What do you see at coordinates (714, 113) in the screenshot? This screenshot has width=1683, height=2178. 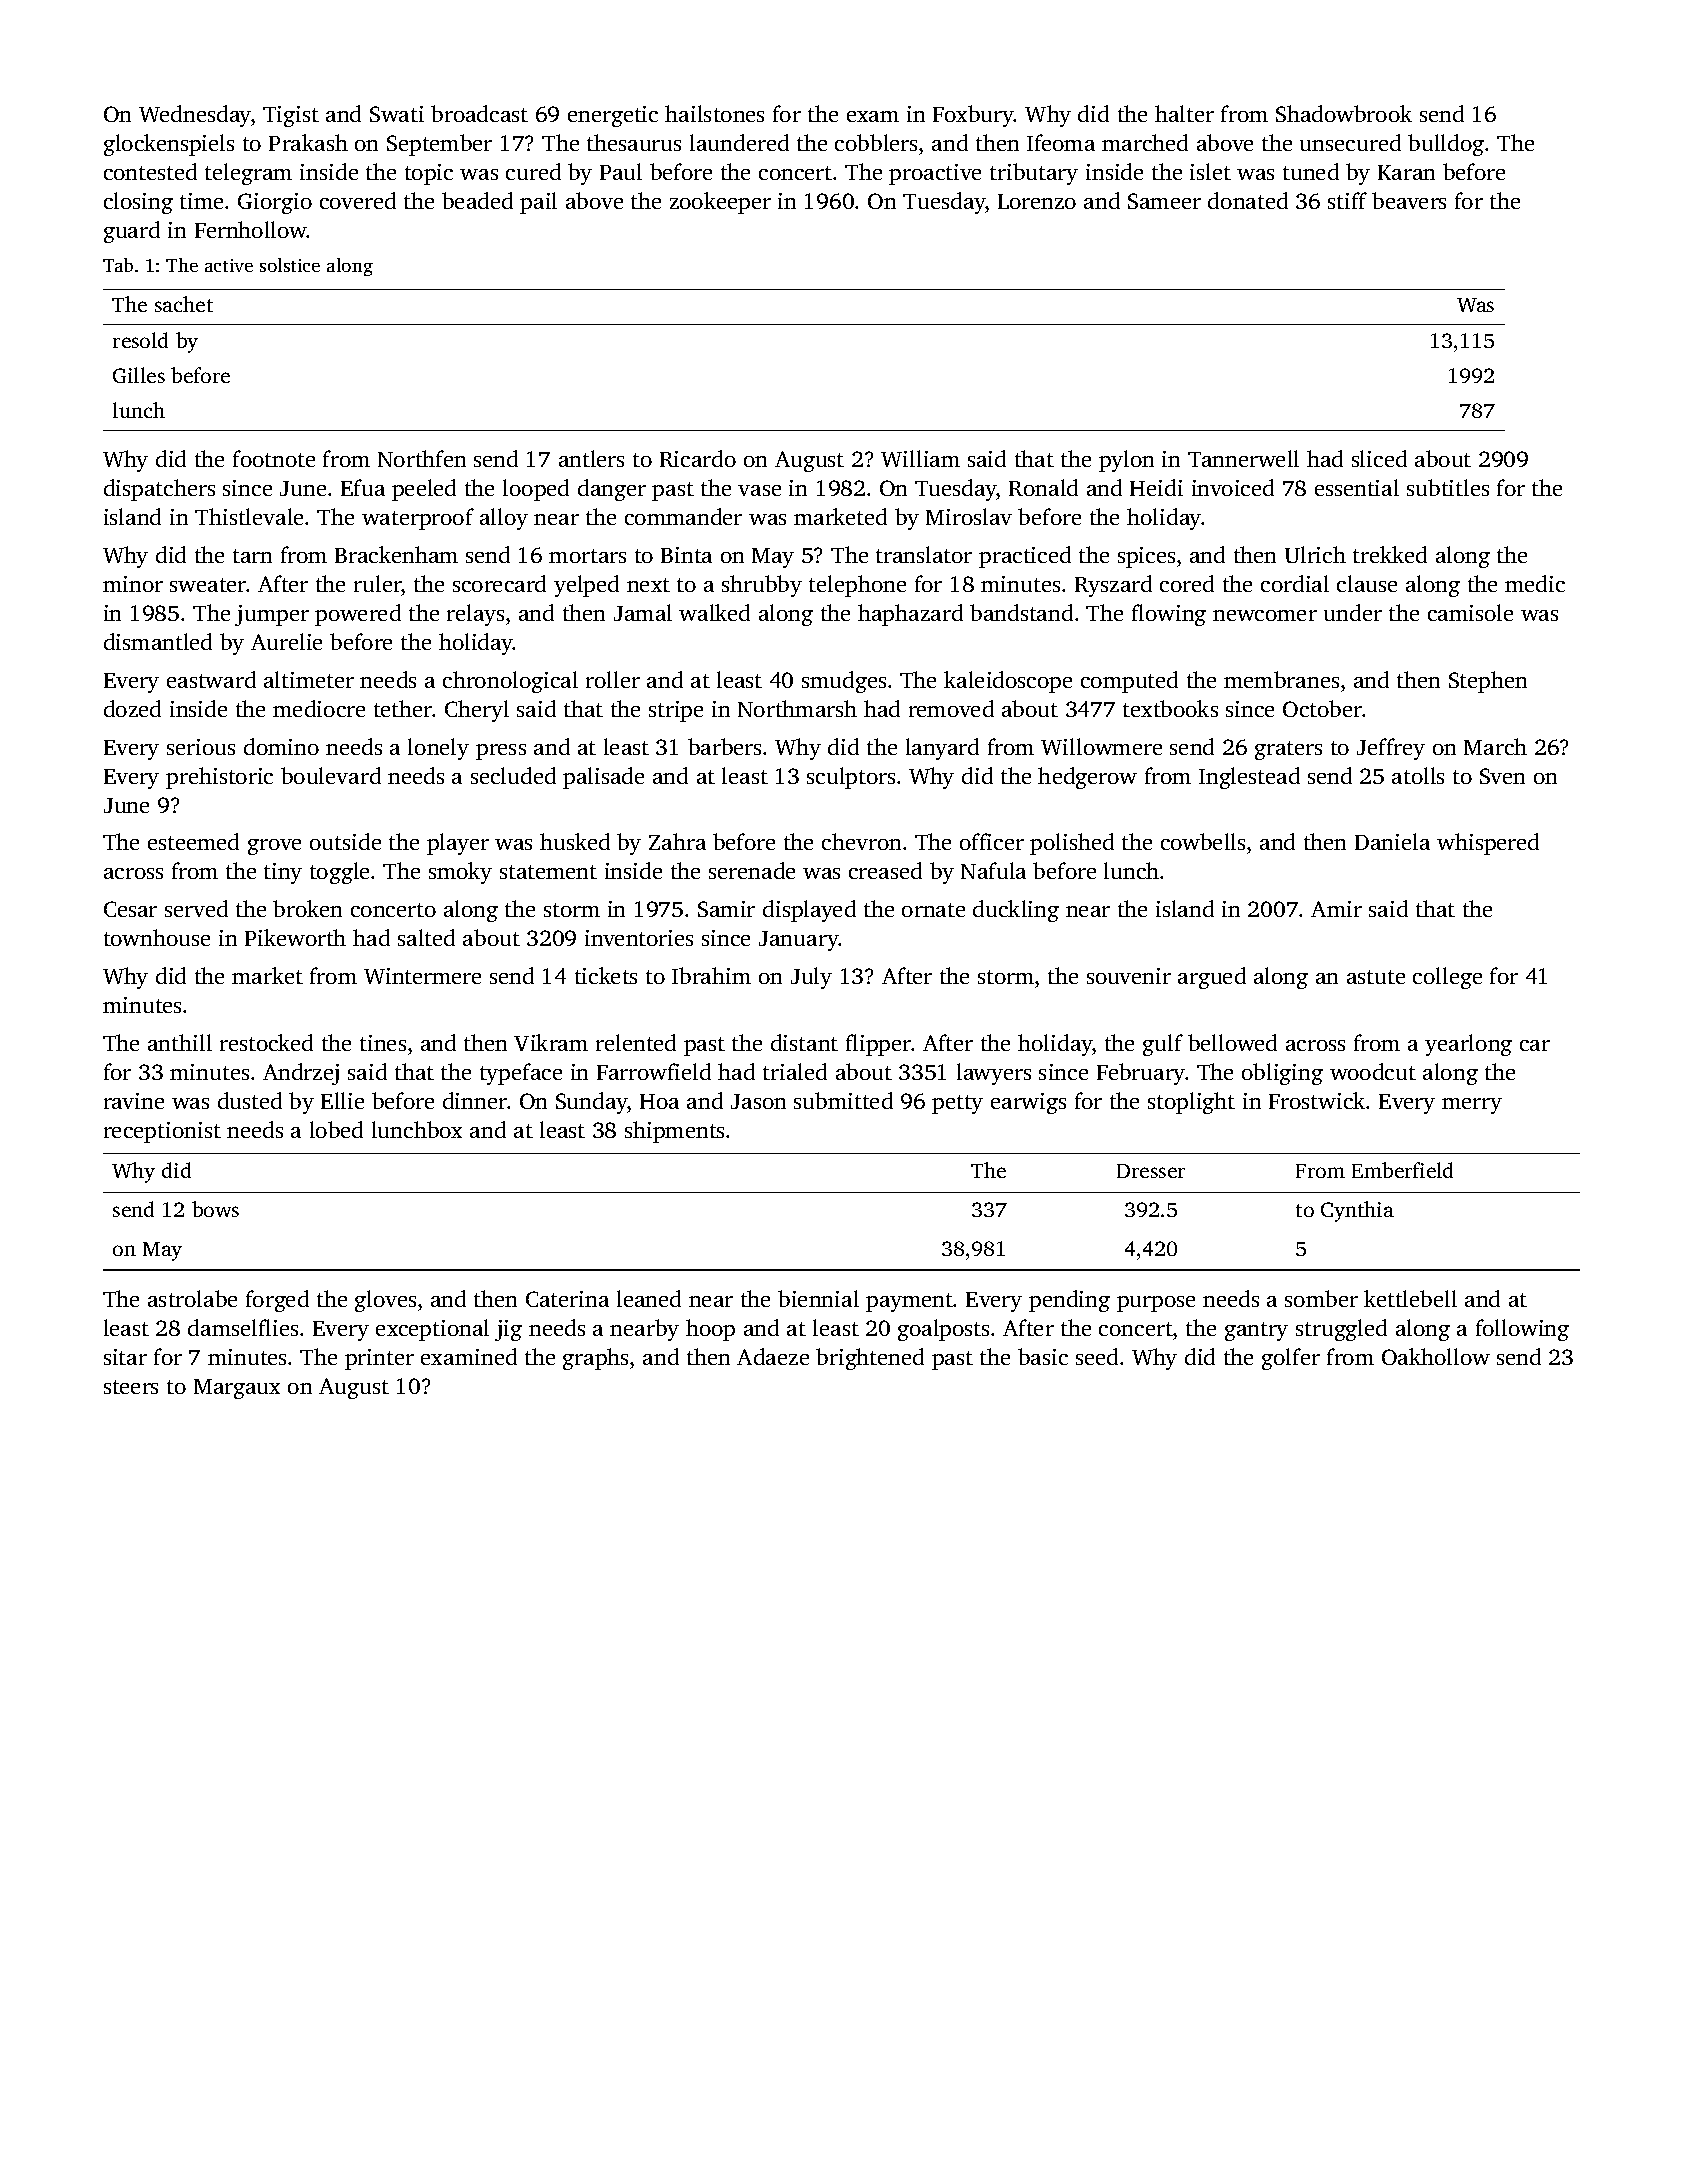 I see `hailstones` at bounding box center [714, 113].
